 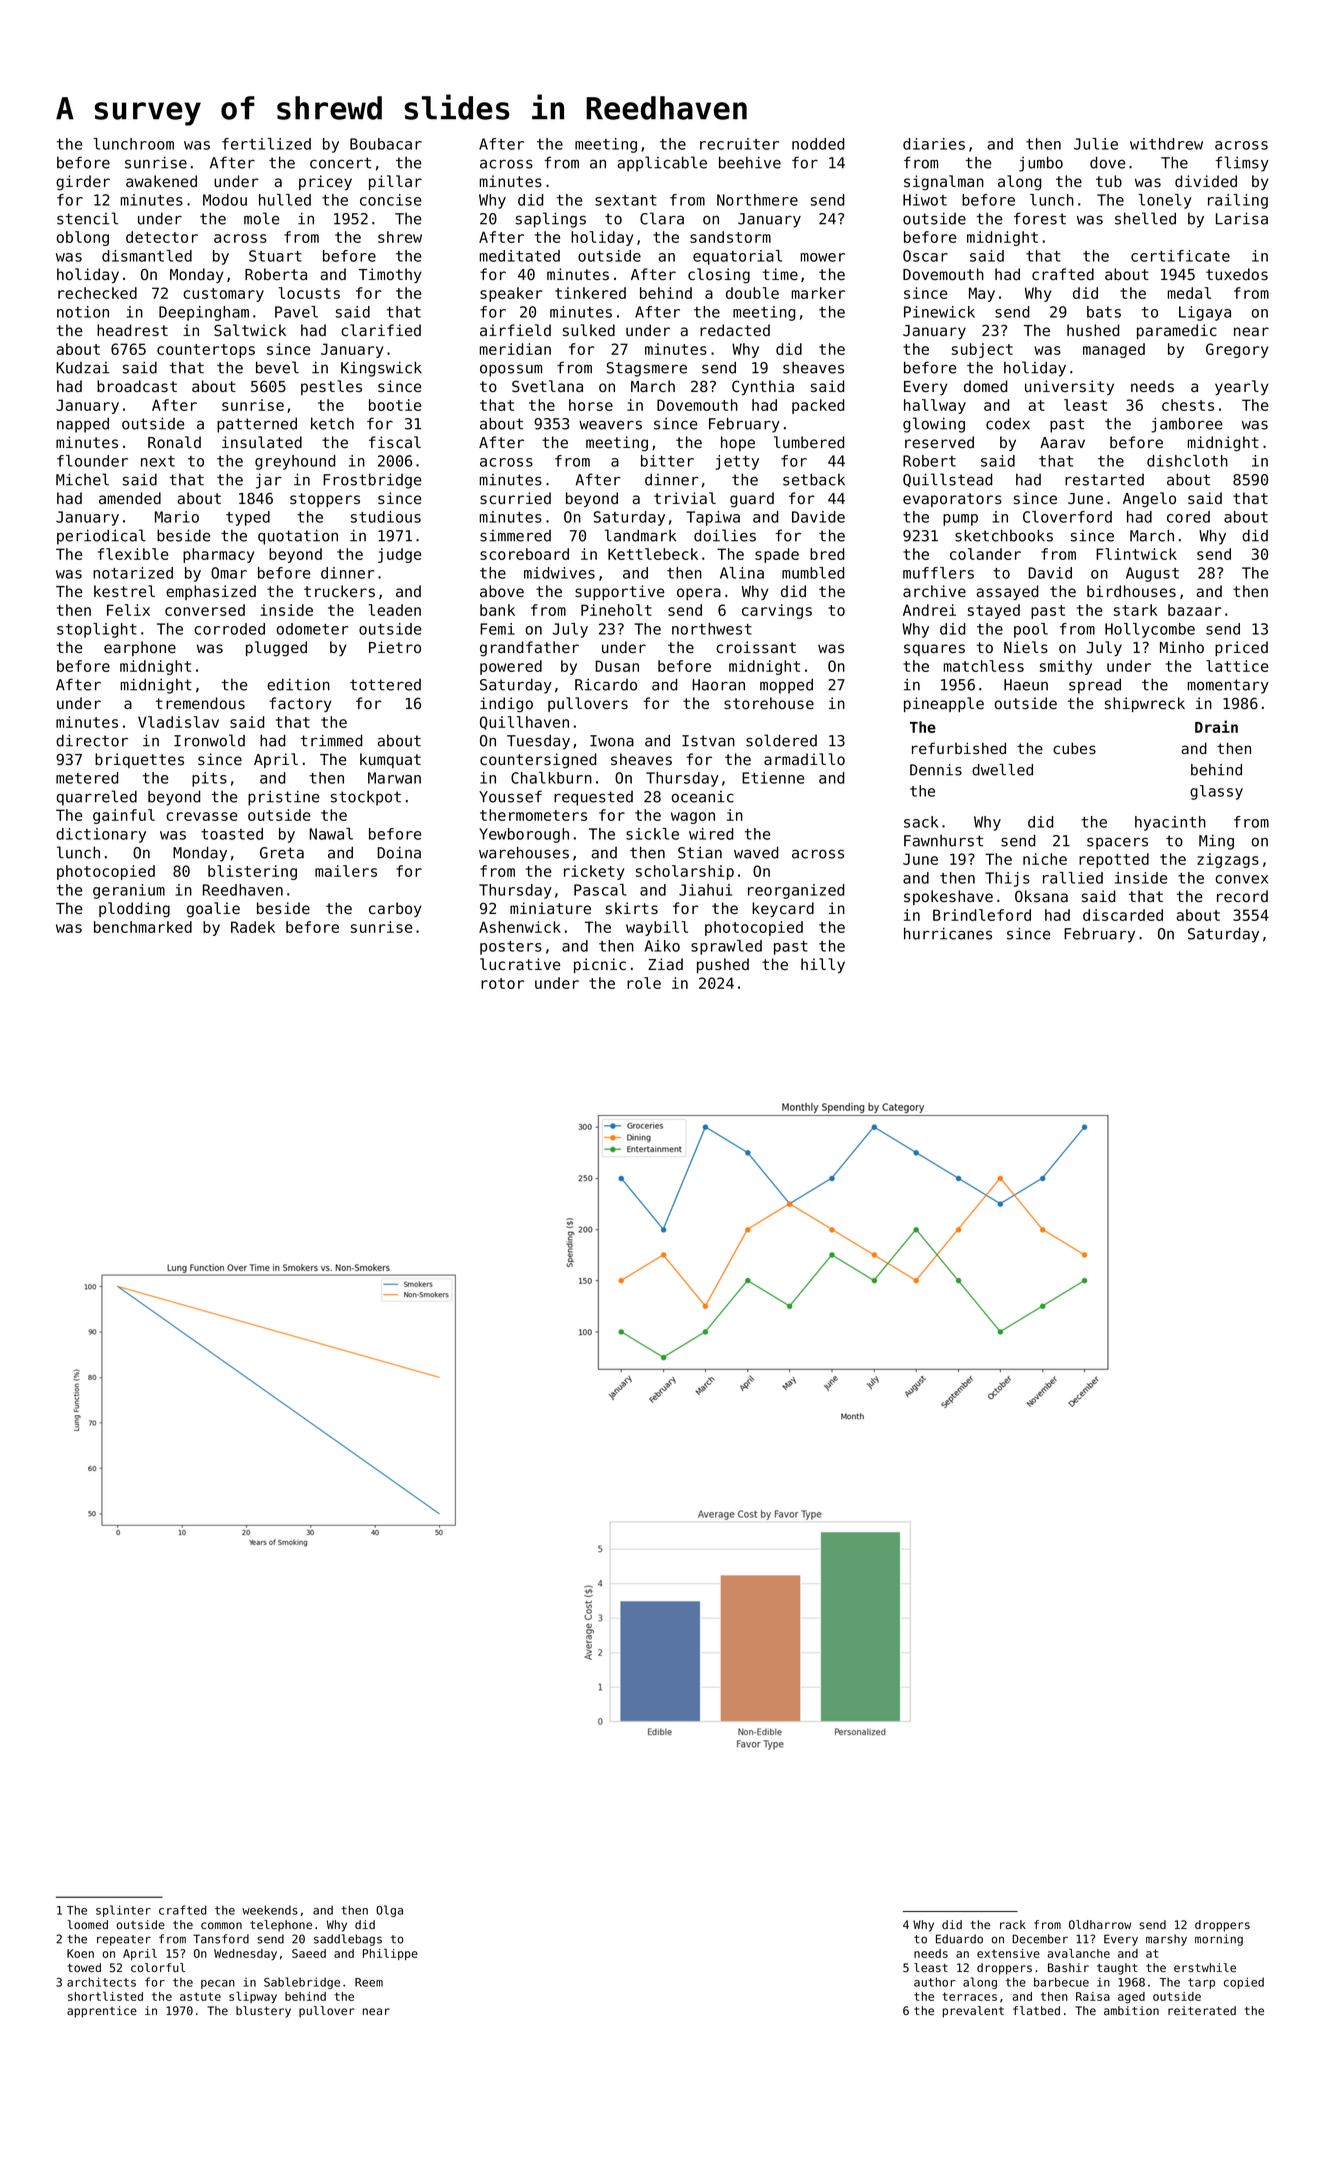 What do you see at coordinates (551, 220) in the screenshot?
I see `saplings` at bounding box center [551, 220].
